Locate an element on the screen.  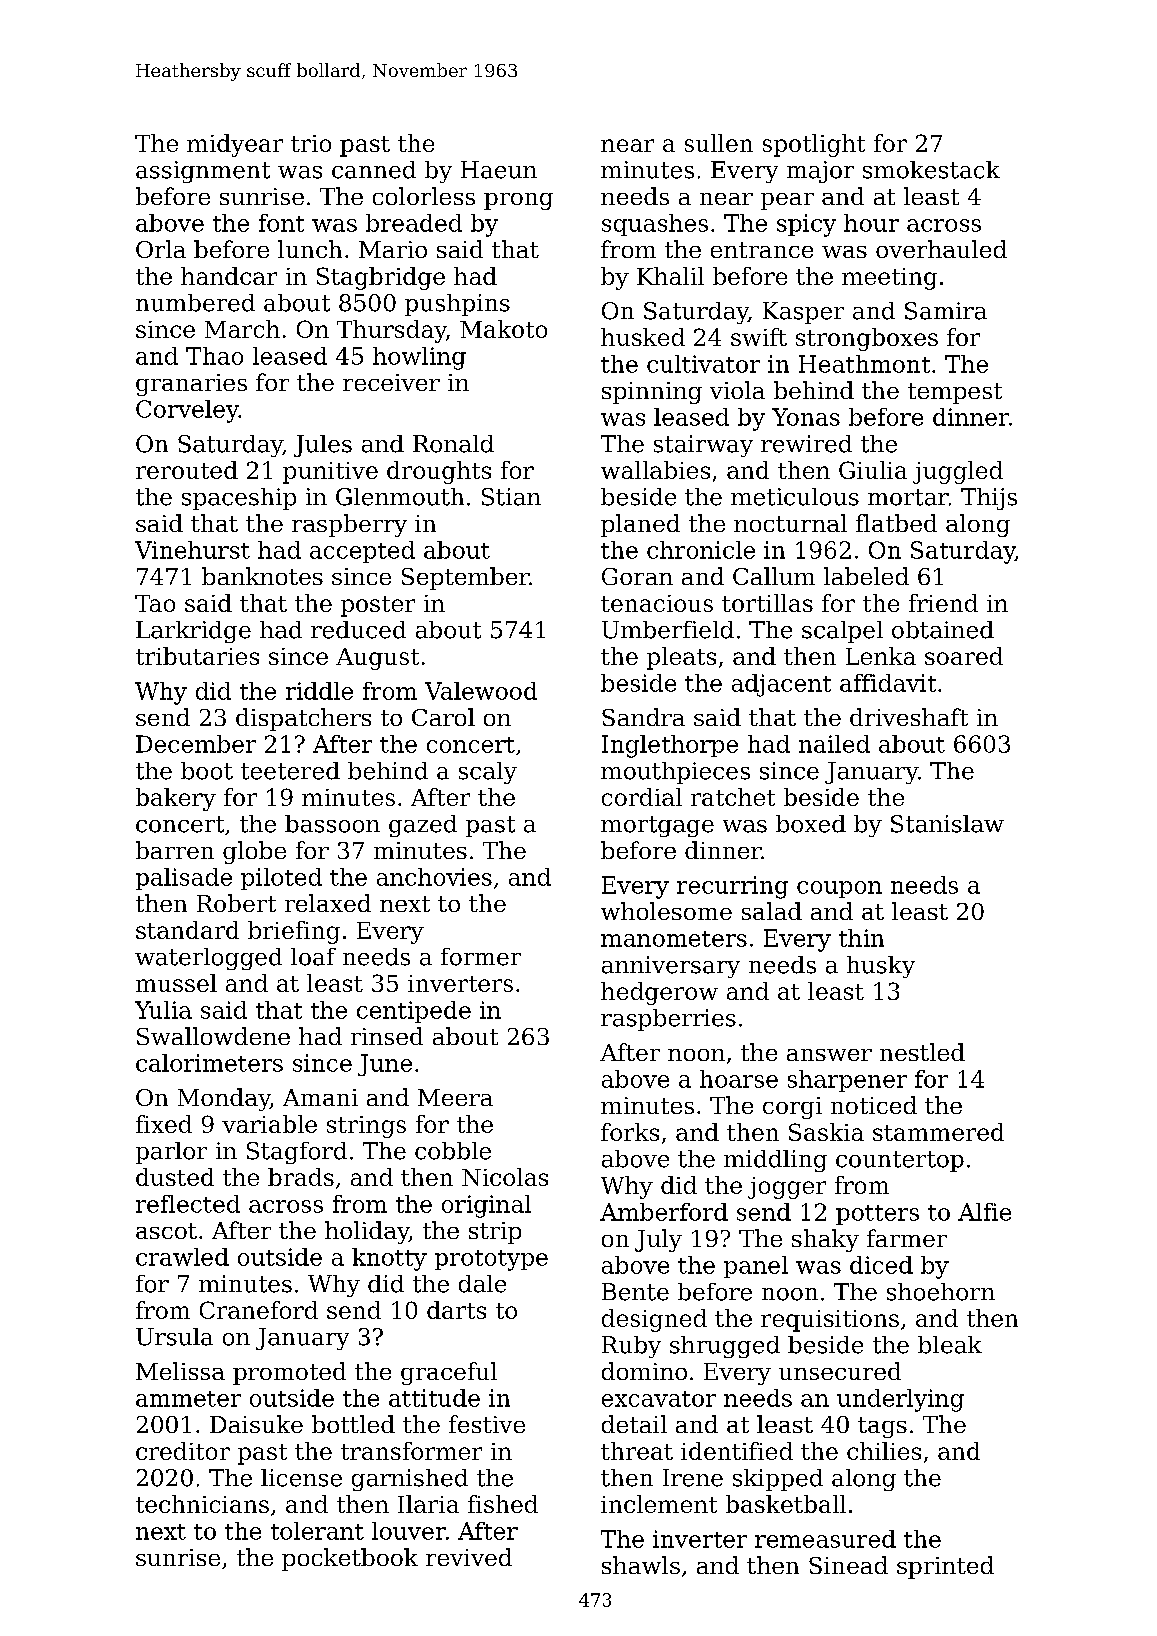
Mario is located at coordinates (393, 249).
